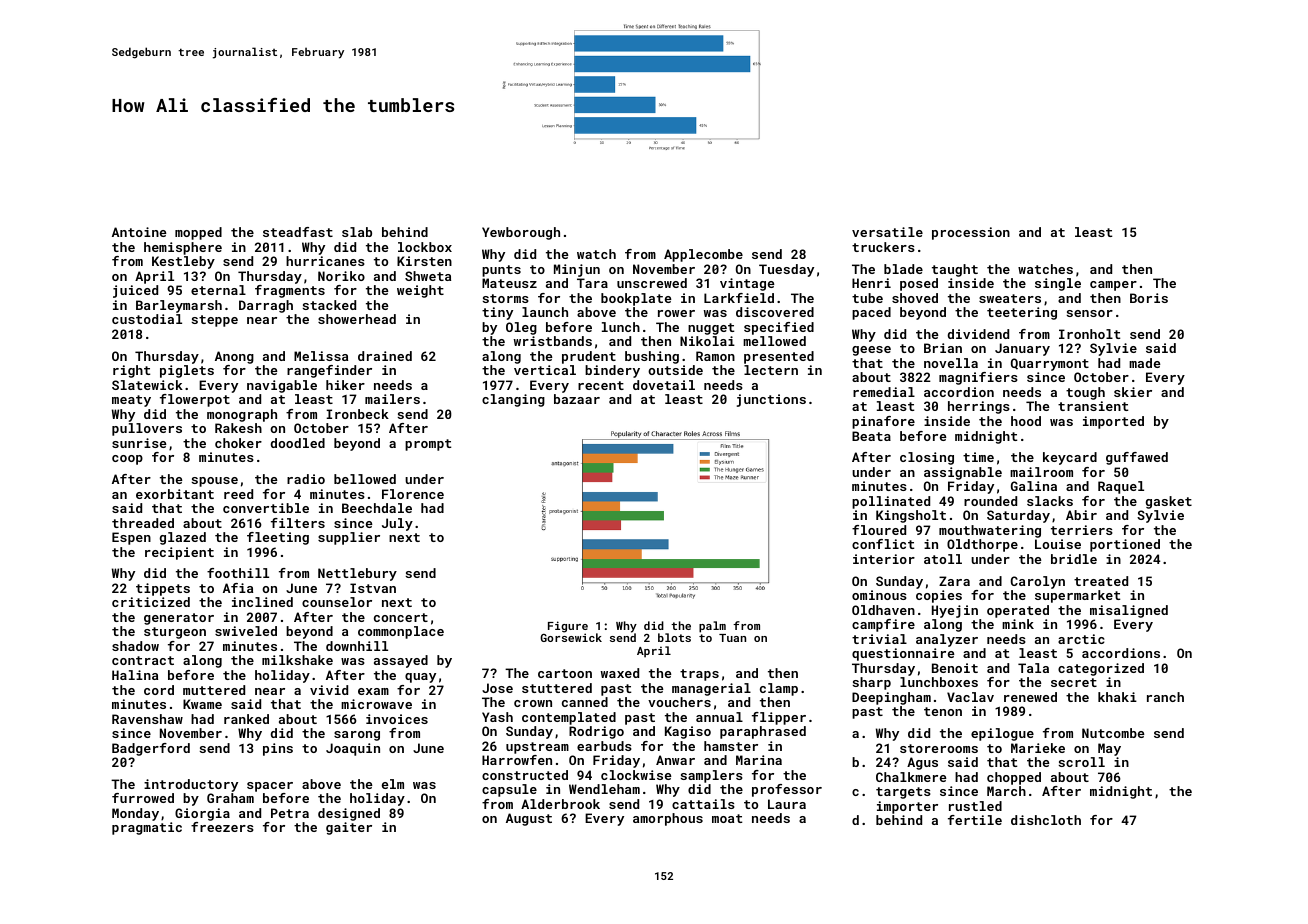  Describe the element at coordinates (1081, 639) in the image. I see `arctic` at that location.
